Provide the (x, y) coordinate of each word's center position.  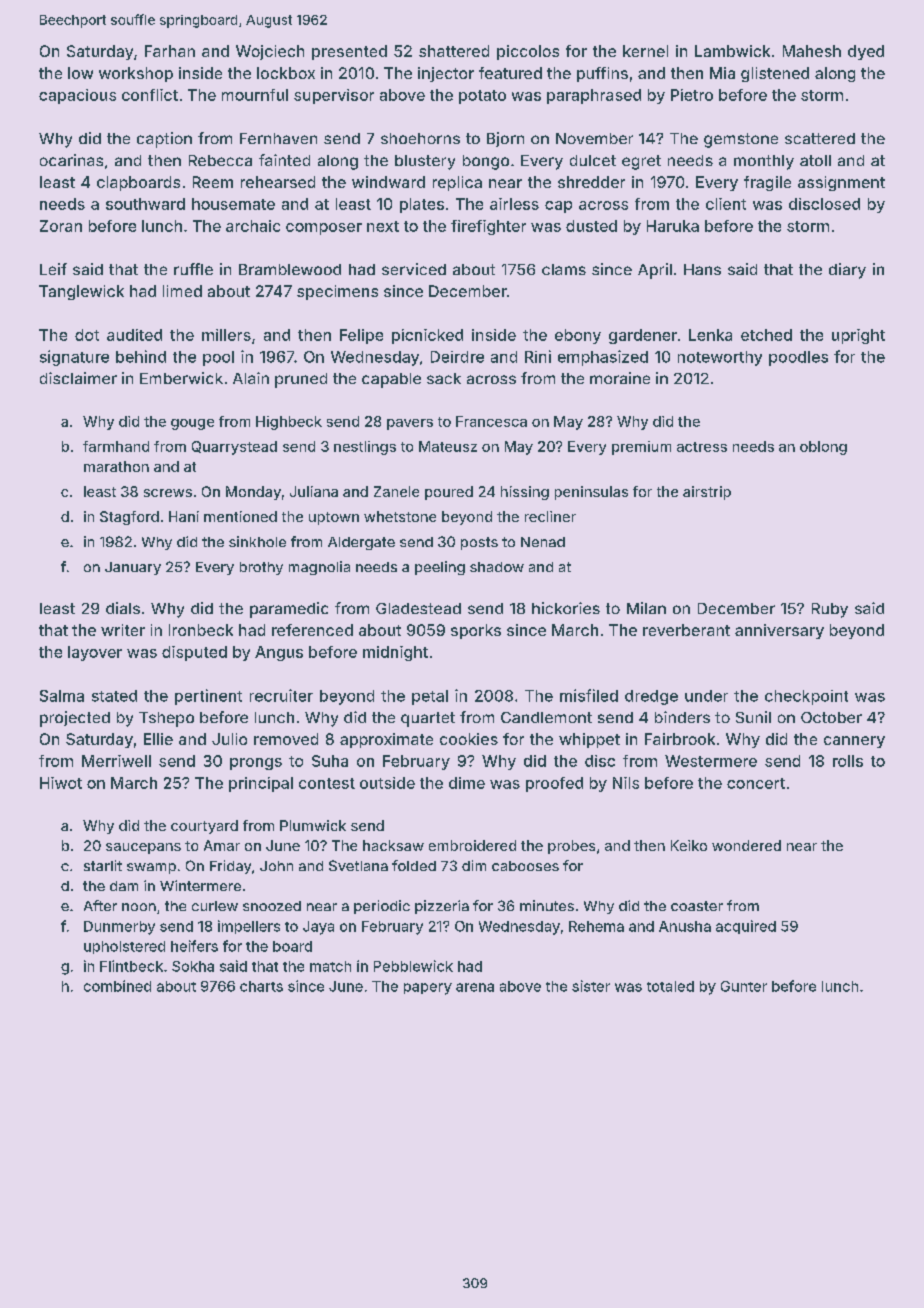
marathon (116, 466)
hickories (566, 608)
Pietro (692, 95)
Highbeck (289, 423)
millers (226, 335)
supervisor (334, 96)
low (80, 73)
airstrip (707, 493)
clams (564, 269)
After (100, 905)
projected (75, 719)
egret (641, 162)
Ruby (830, 610)
